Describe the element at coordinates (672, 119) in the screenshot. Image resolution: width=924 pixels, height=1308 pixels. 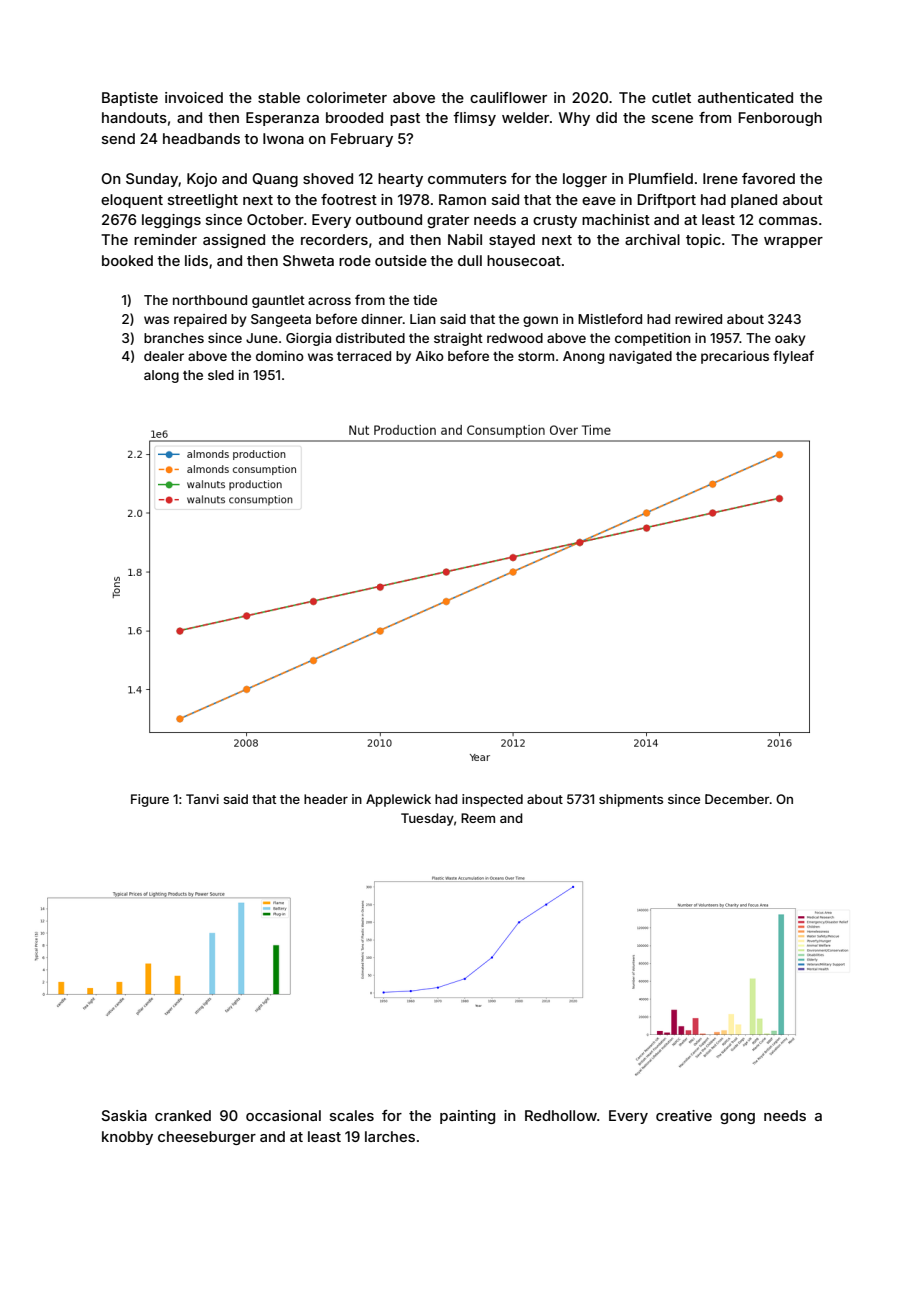
I see `scene` at that location.
